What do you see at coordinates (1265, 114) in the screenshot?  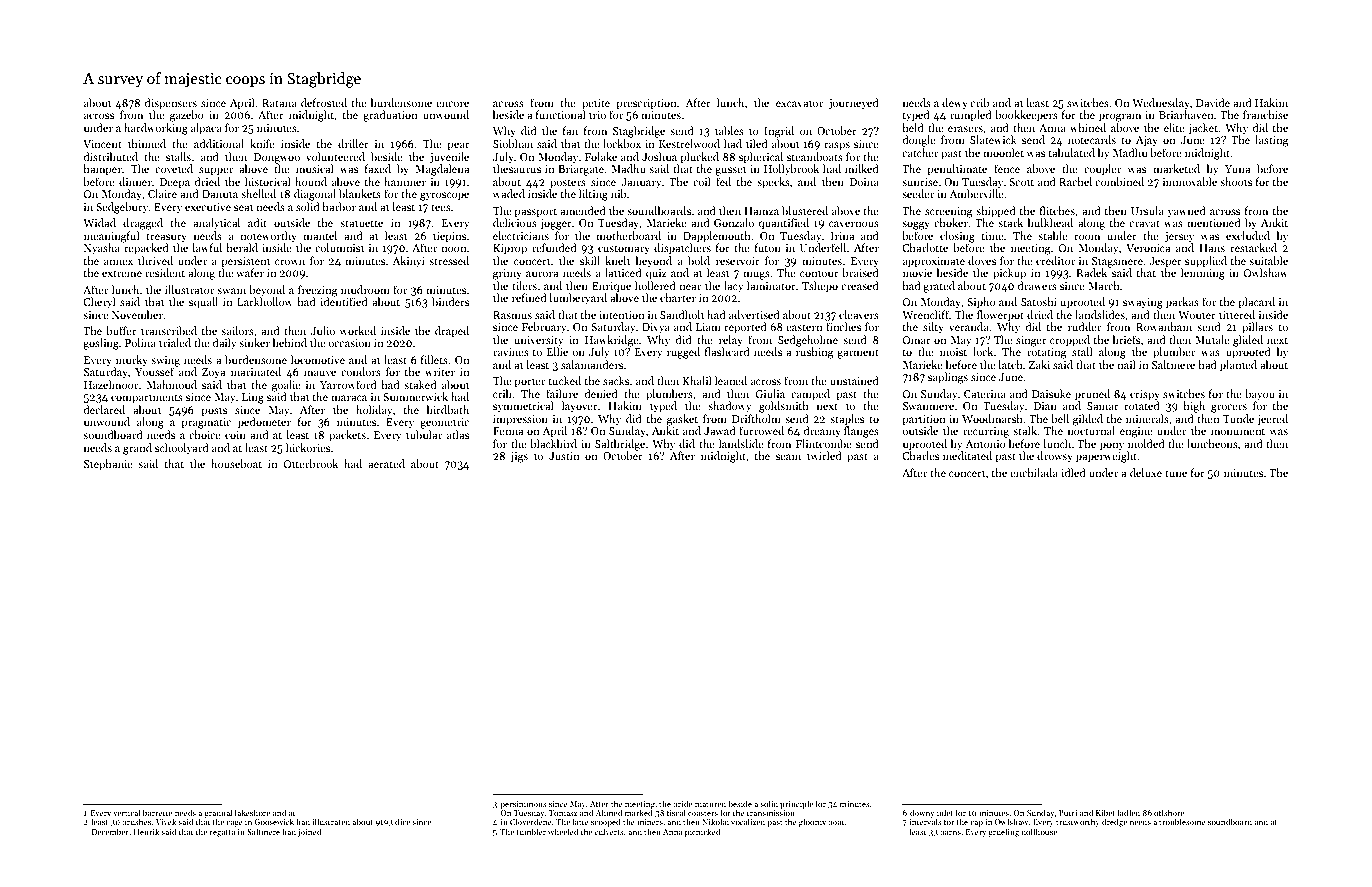 I see `franchise` at bounding box center [1265, 114].
